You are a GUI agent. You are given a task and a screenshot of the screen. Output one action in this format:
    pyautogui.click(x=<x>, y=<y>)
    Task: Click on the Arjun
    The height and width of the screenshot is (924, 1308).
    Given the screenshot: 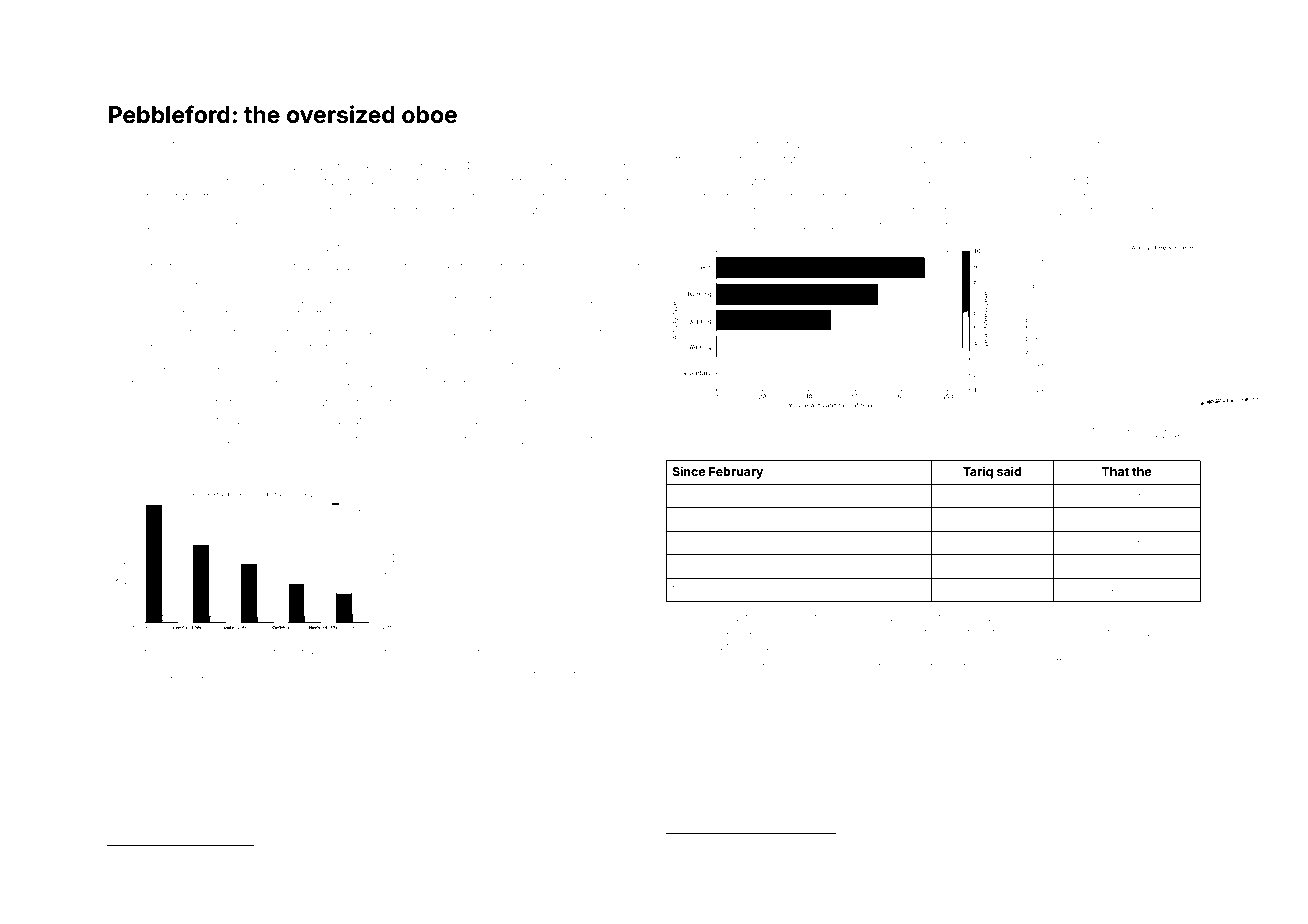 What is the action you would take?
    pyautogui.click(x=711, y=428)
